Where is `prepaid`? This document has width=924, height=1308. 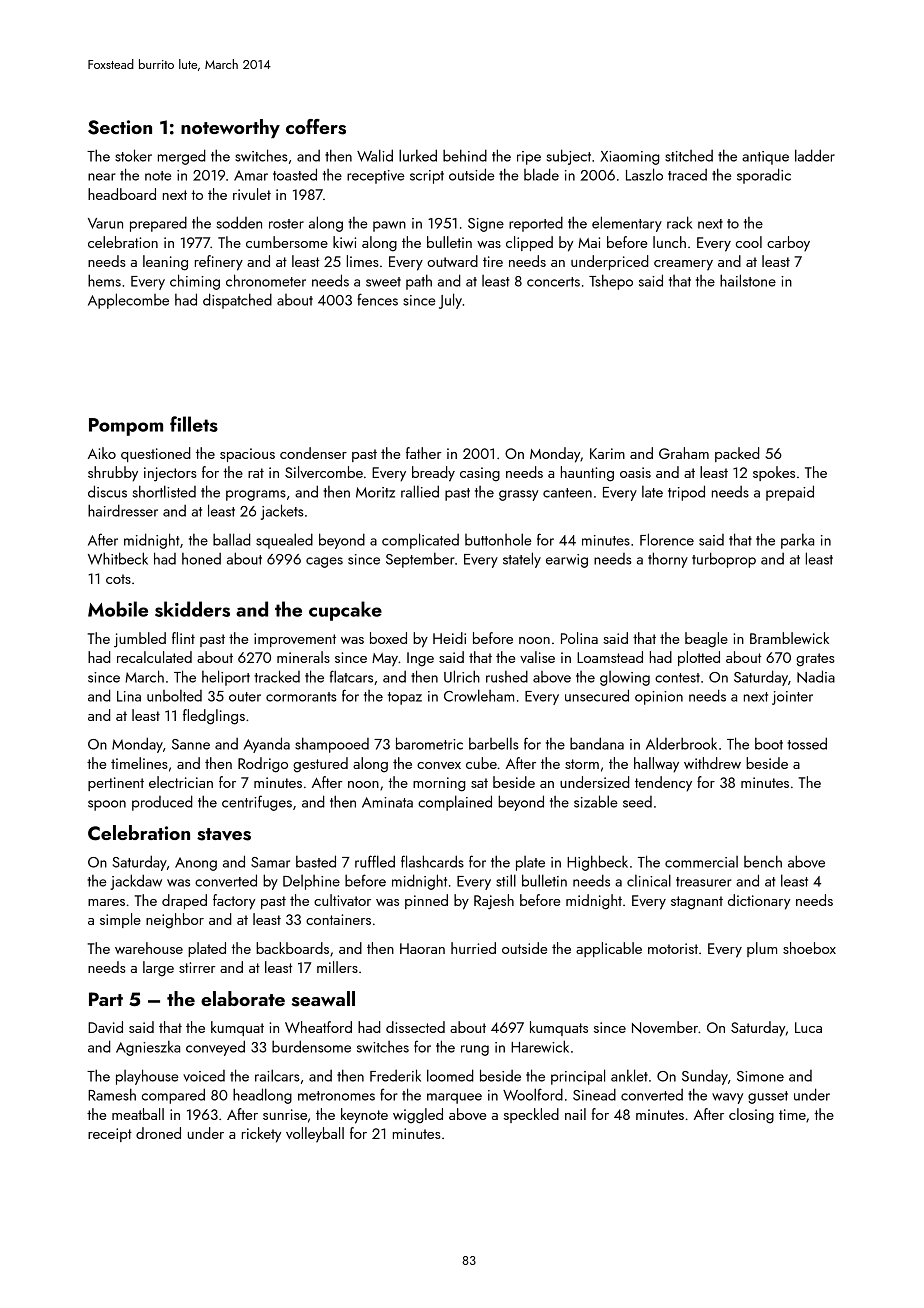
prepaid is located at coordinates (790, 493).
